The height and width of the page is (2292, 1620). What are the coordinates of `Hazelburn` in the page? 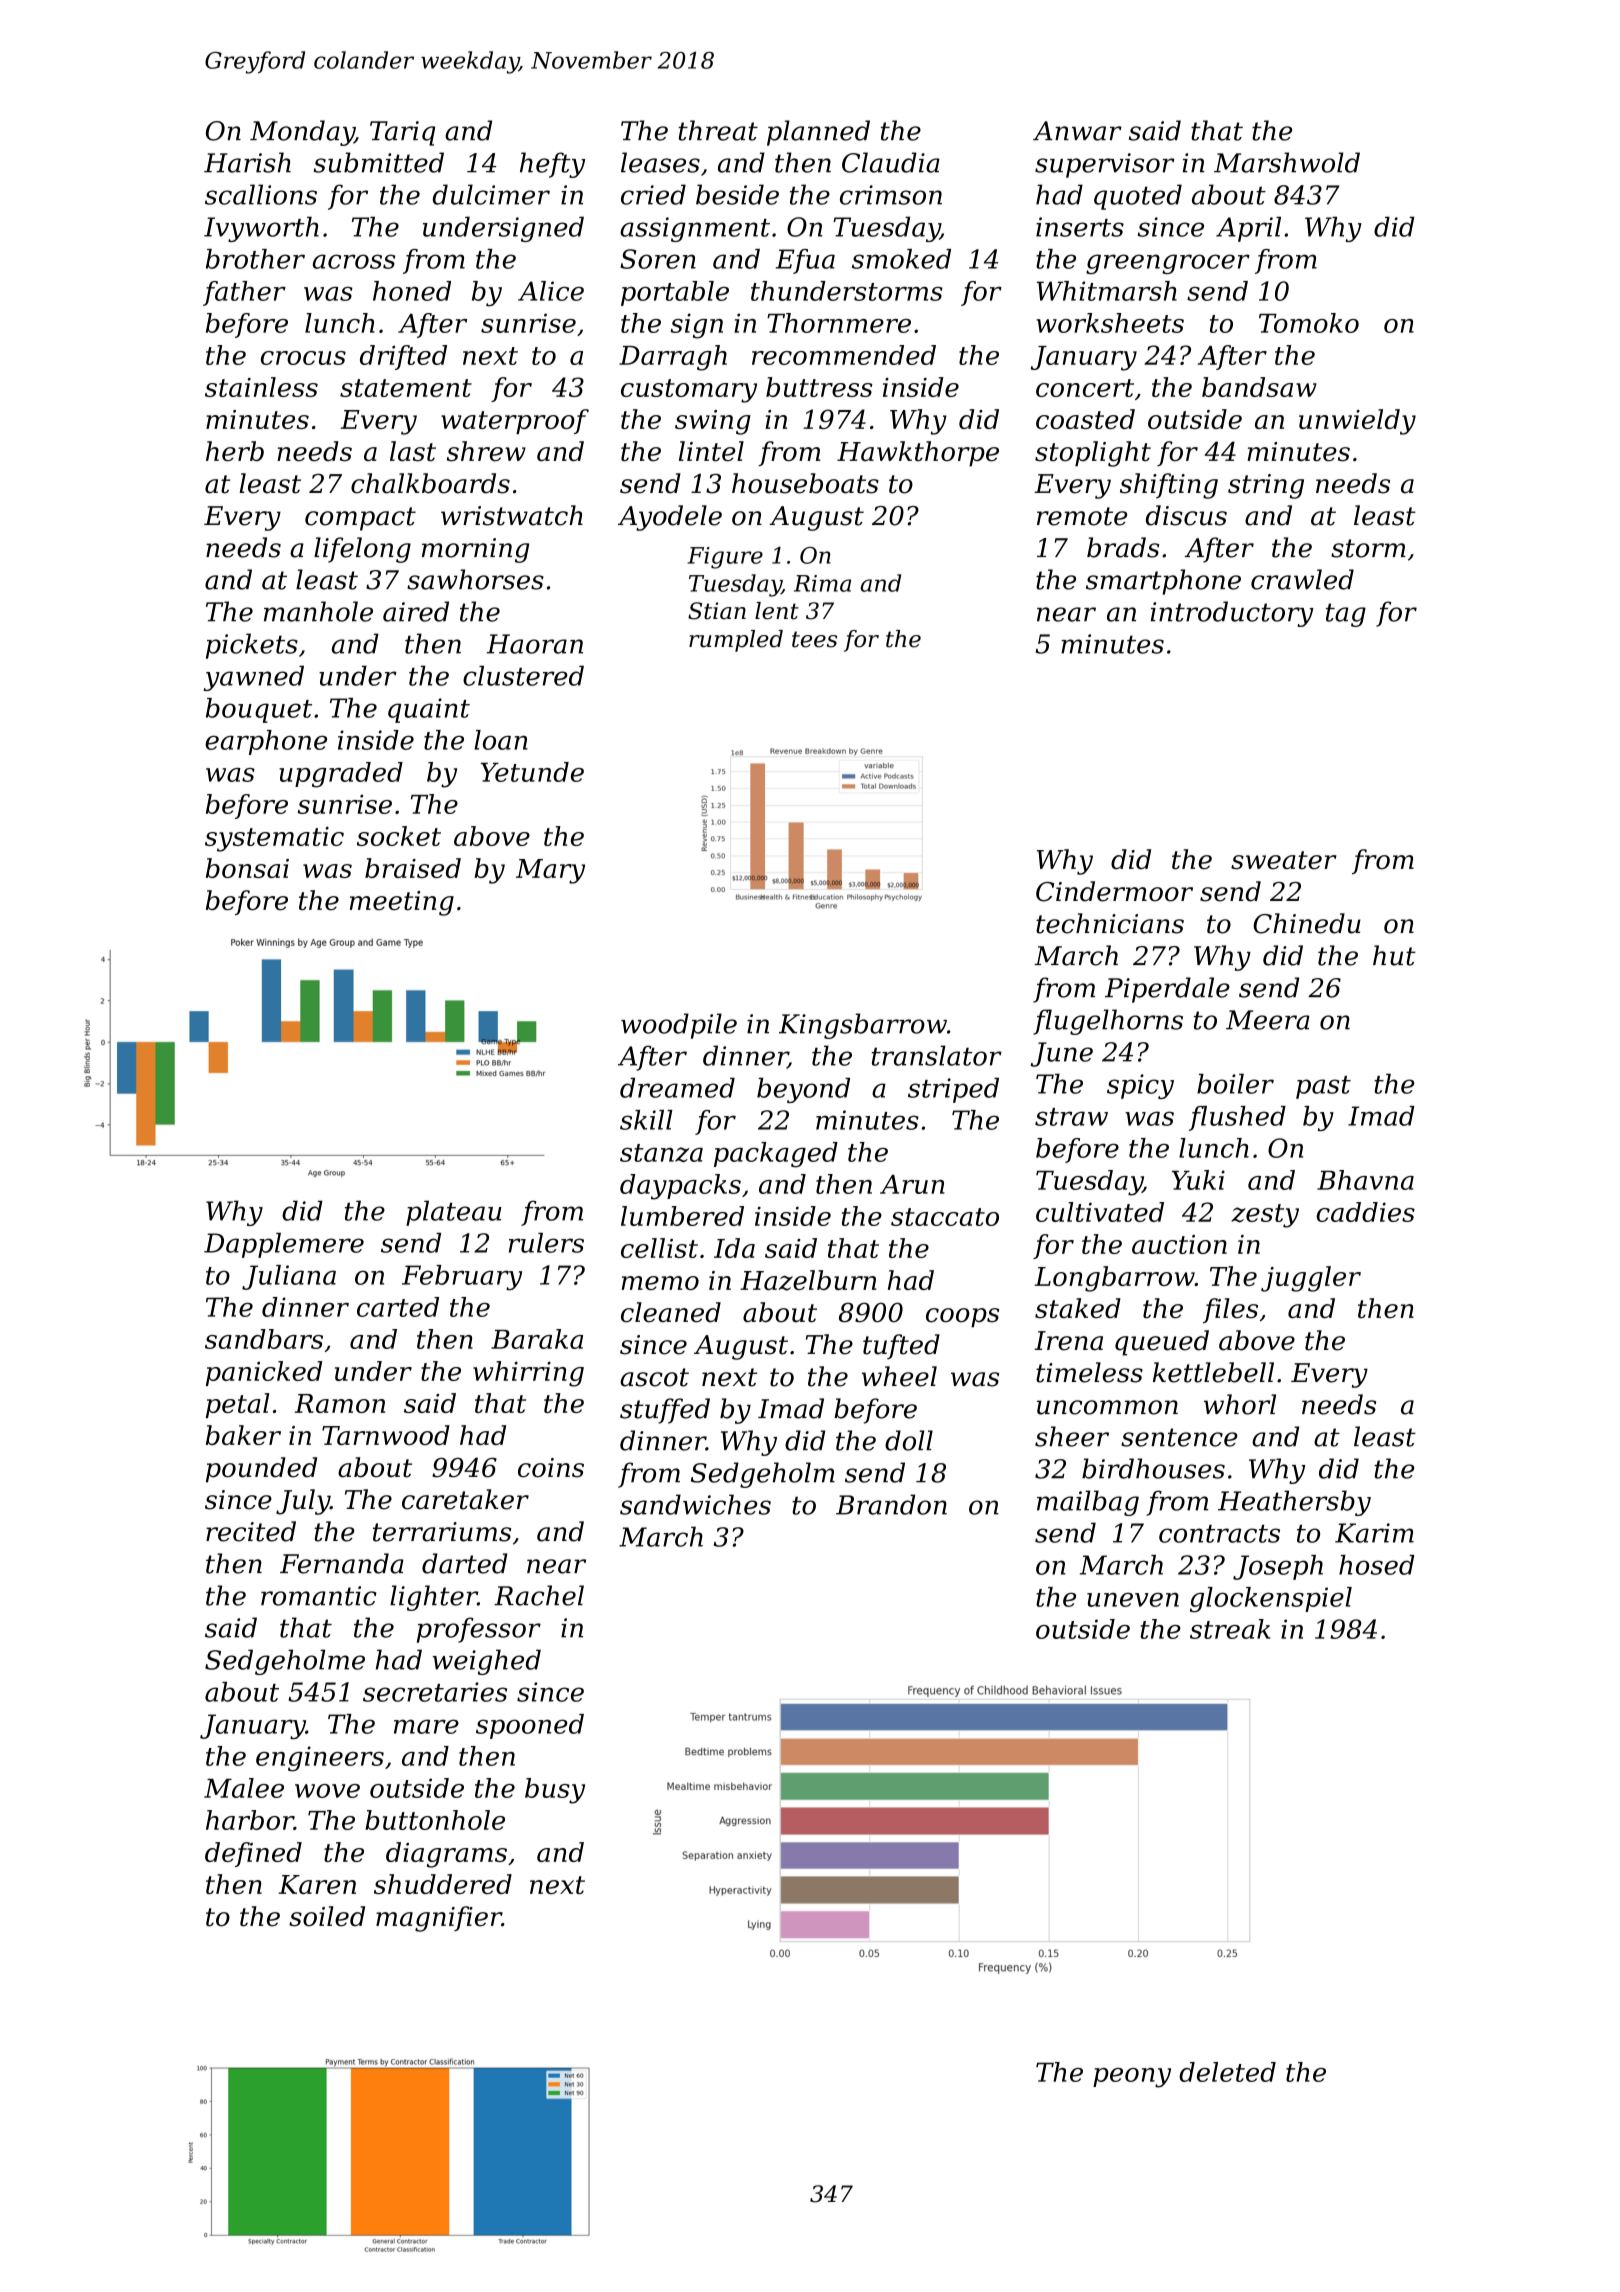 It's located at (808, 1280).
